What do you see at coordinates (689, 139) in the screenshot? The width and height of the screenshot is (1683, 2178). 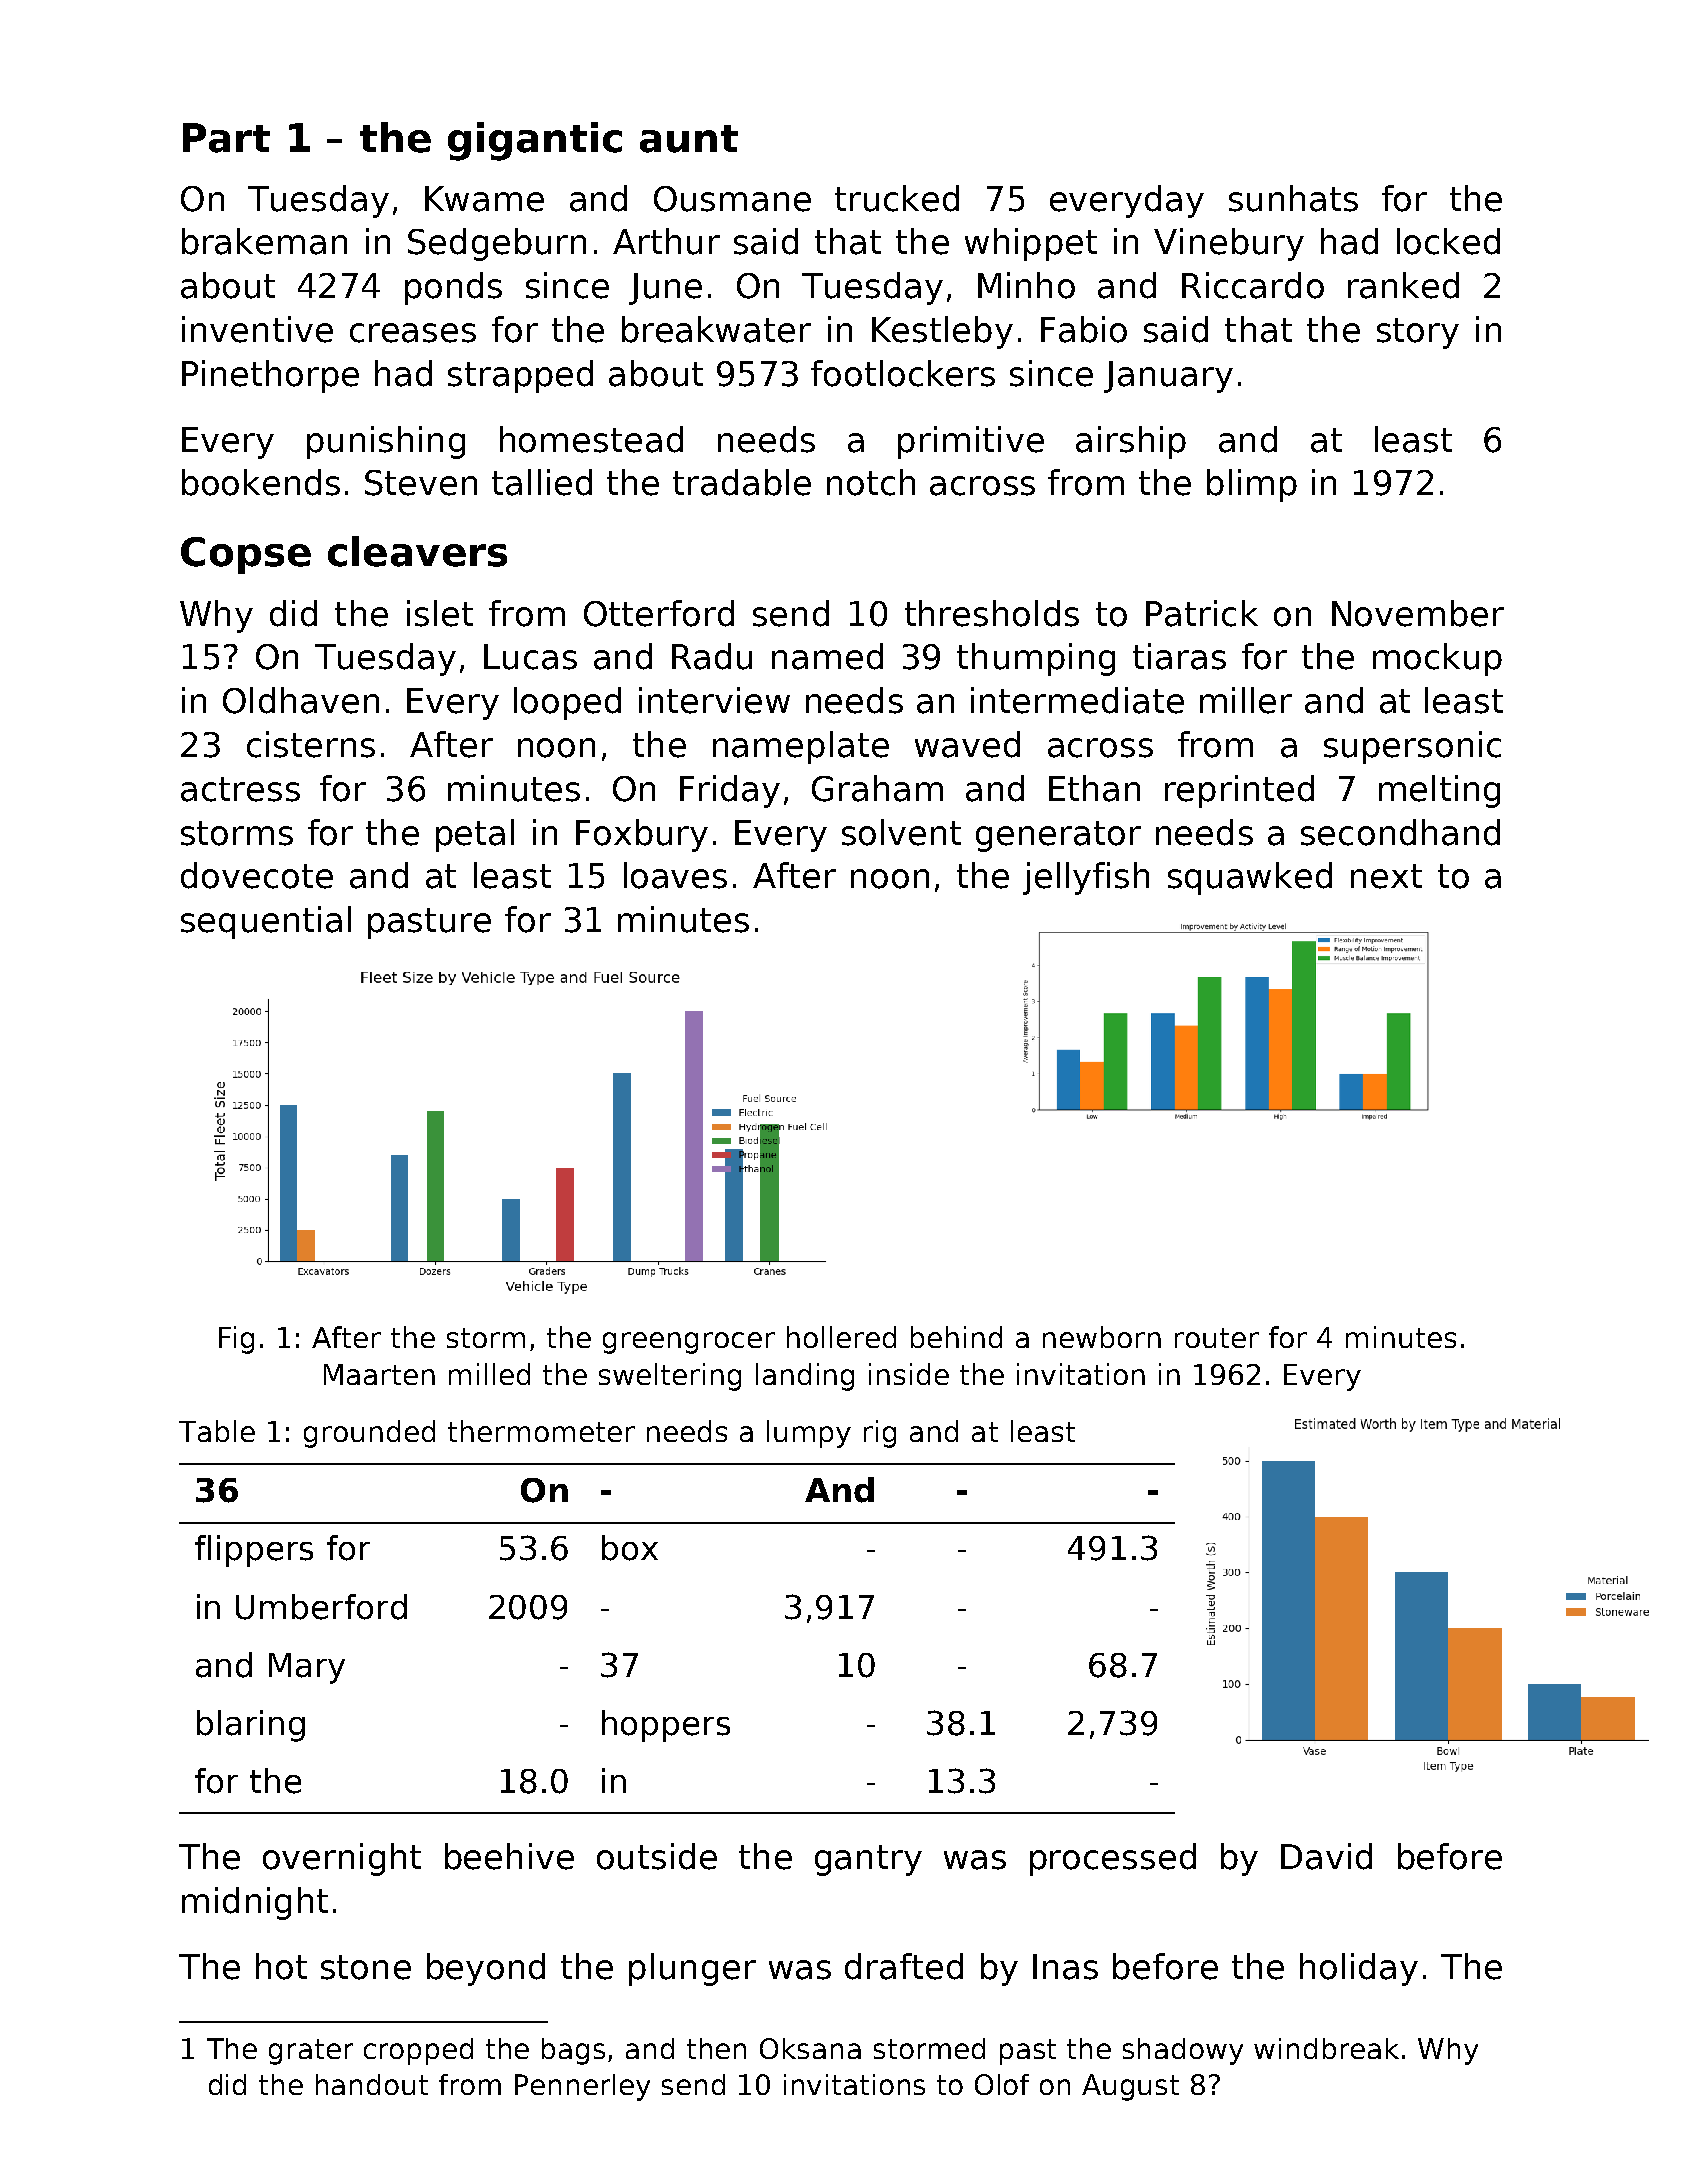 I see `aunt` at bounding box center [689, 139].
